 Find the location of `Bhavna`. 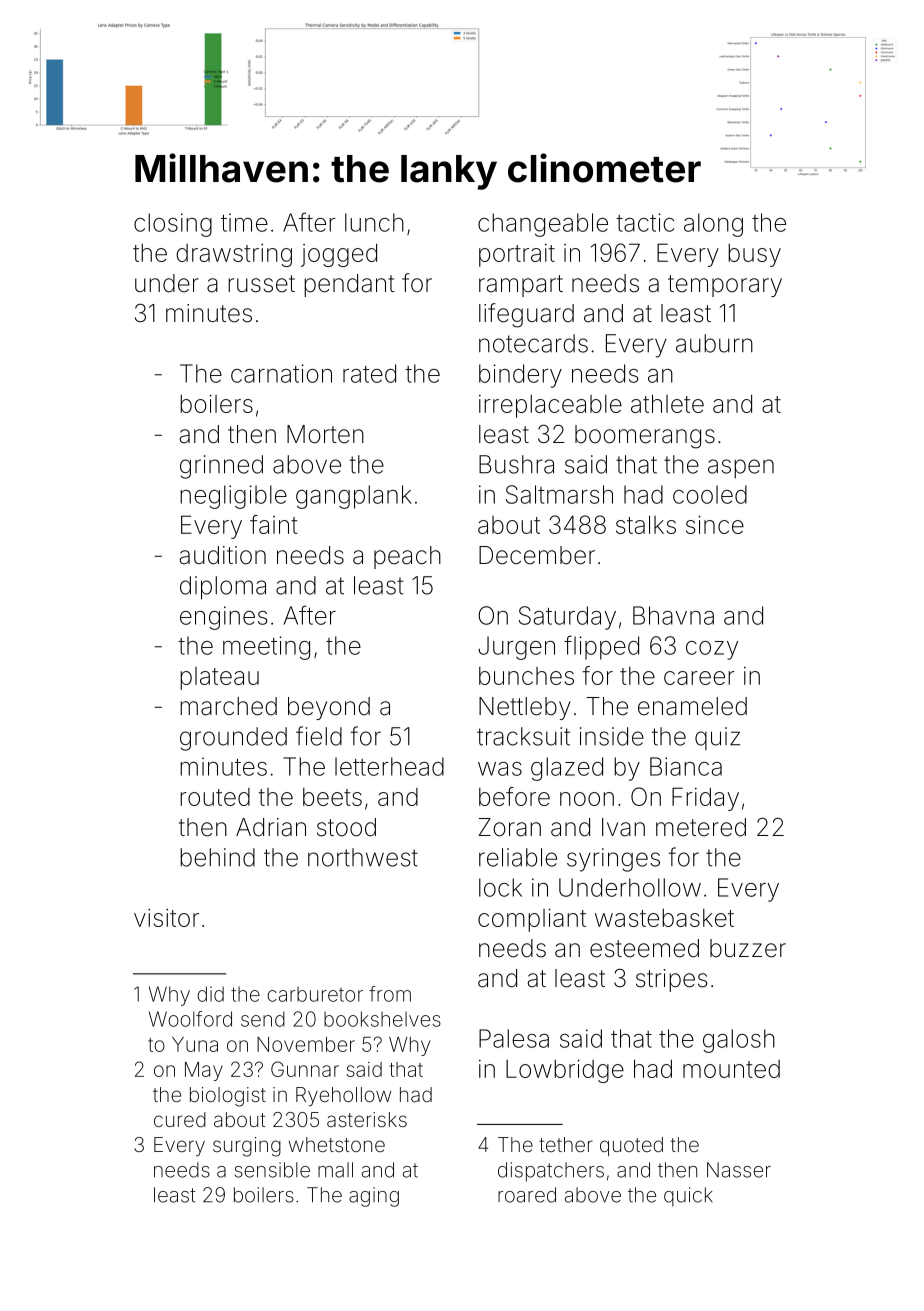

Bhavna is located at coordinates (673, 615).
